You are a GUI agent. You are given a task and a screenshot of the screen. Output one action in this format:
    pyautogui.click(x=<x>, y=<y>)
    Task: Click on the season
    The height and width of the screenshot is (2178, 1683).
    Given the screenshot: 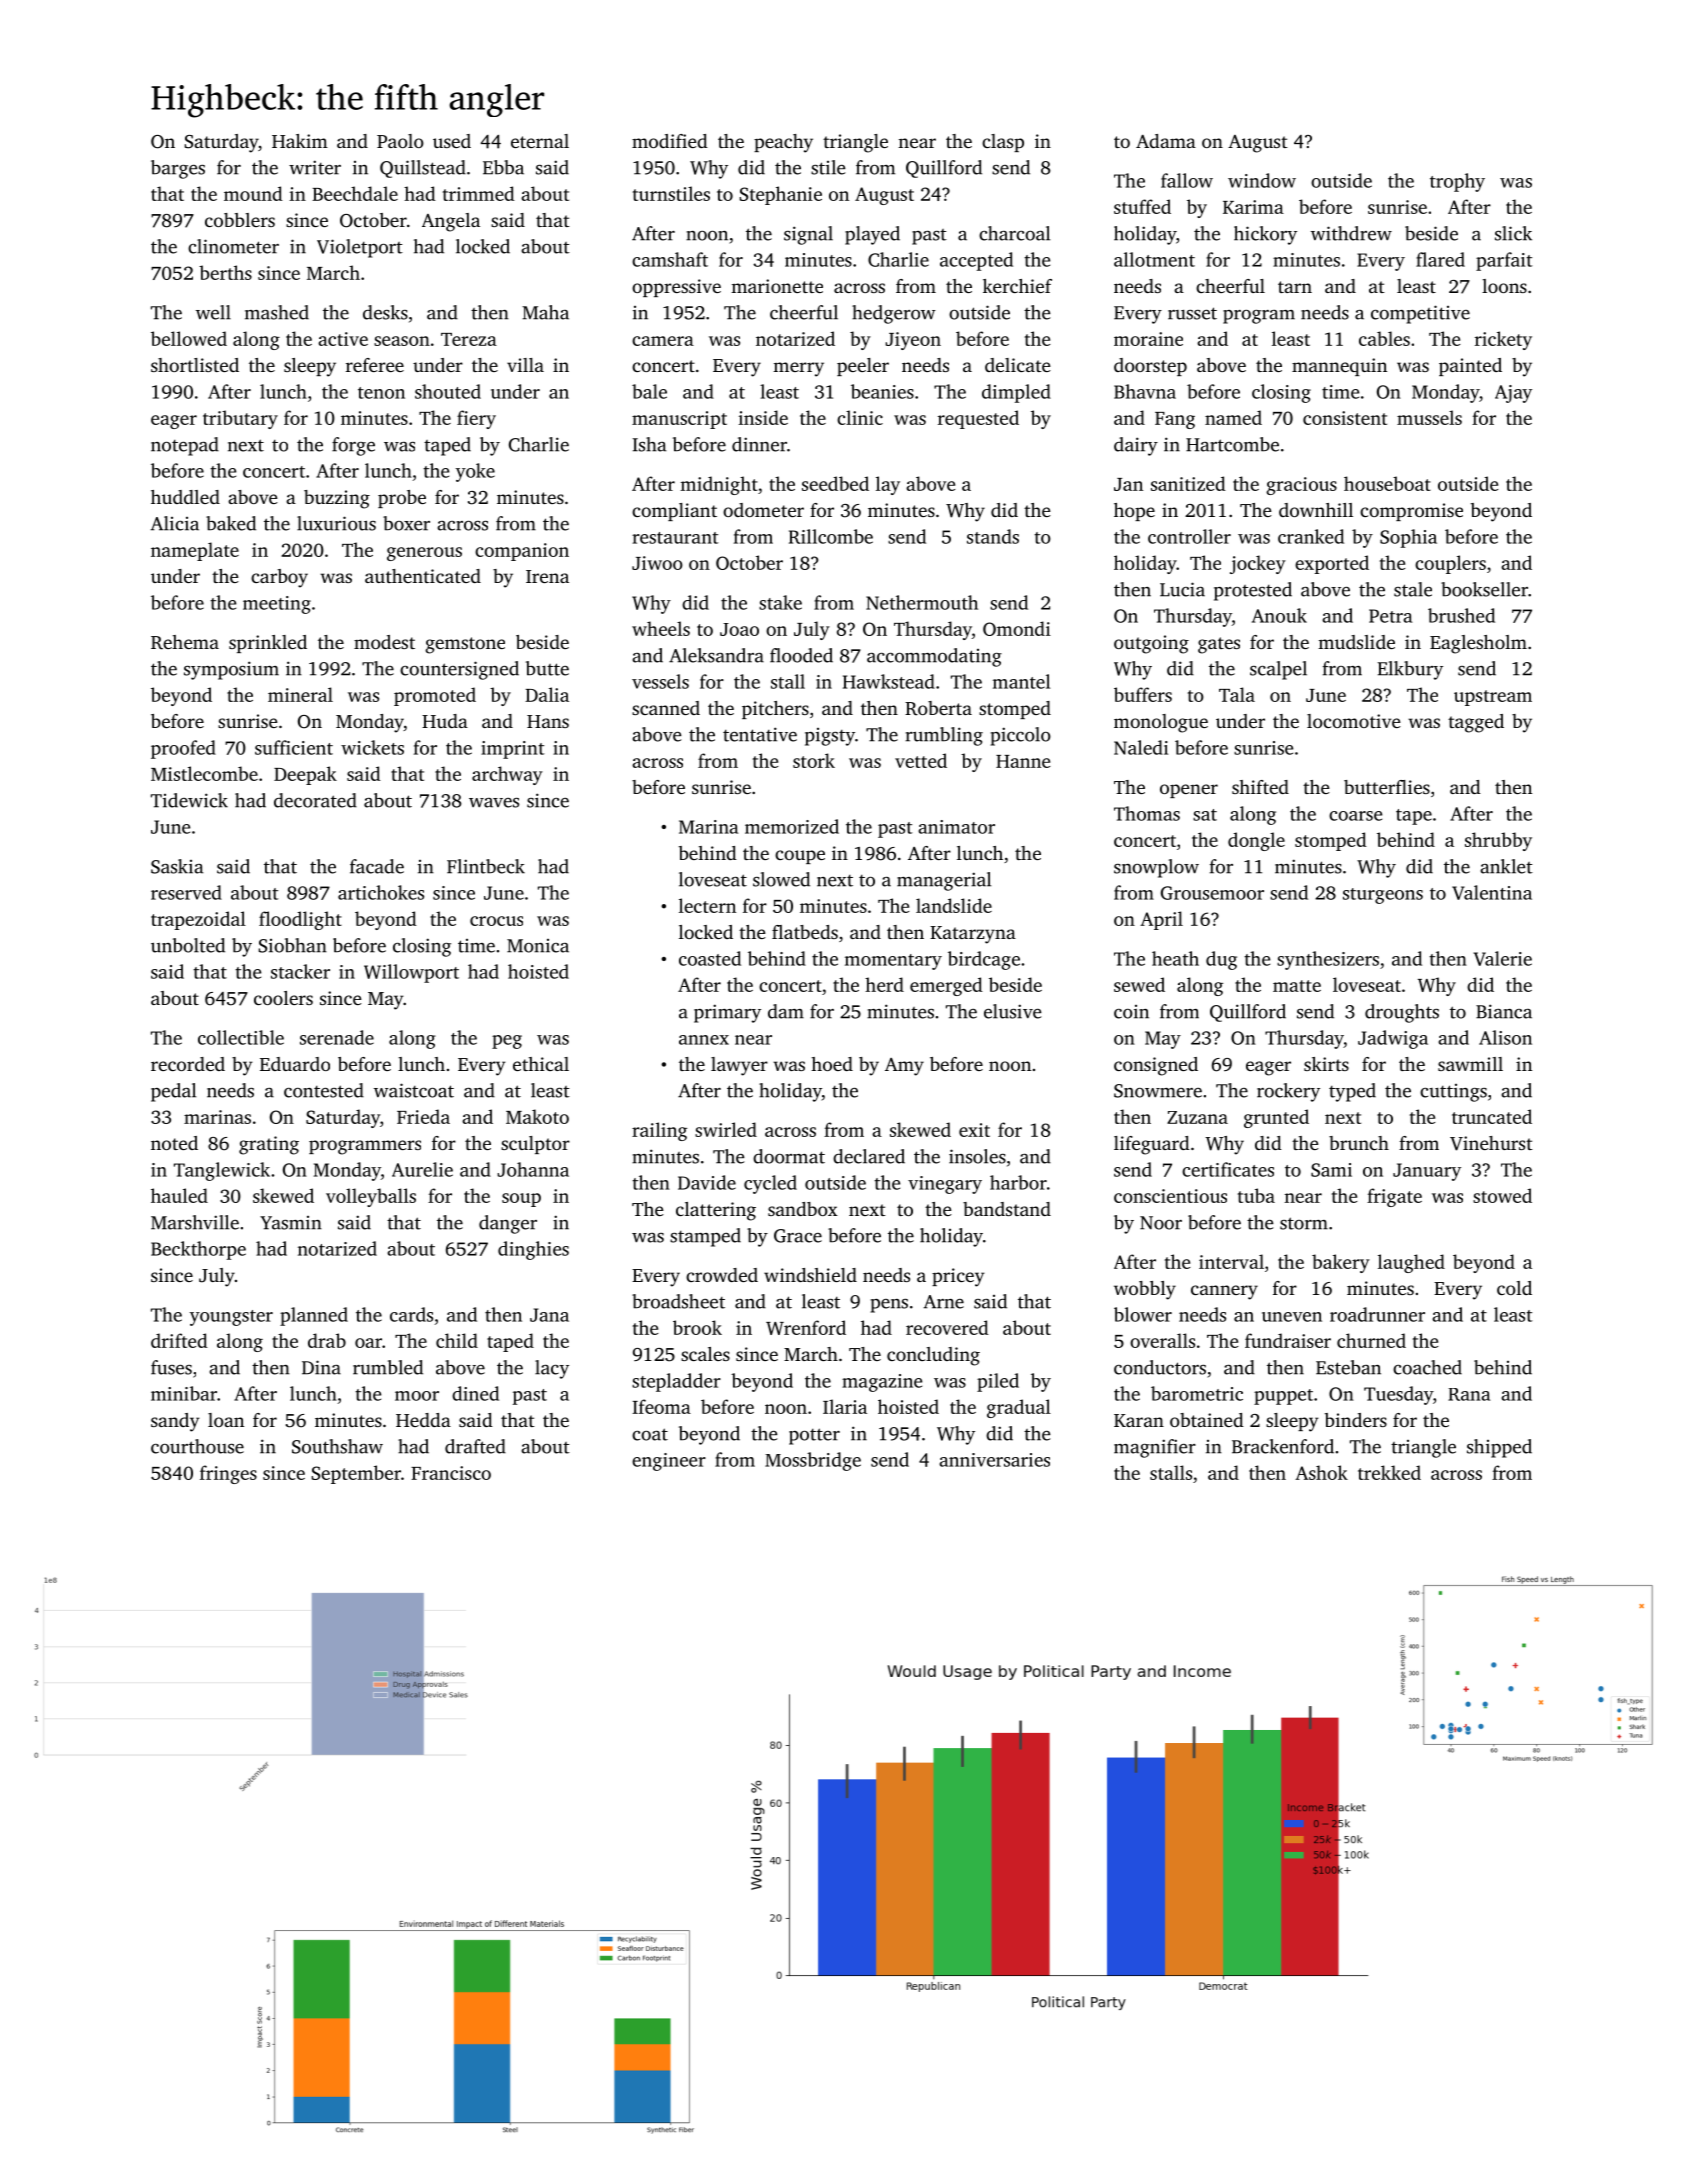 What is the action you would take?
    pyautogui.click(x=402, y=341)
